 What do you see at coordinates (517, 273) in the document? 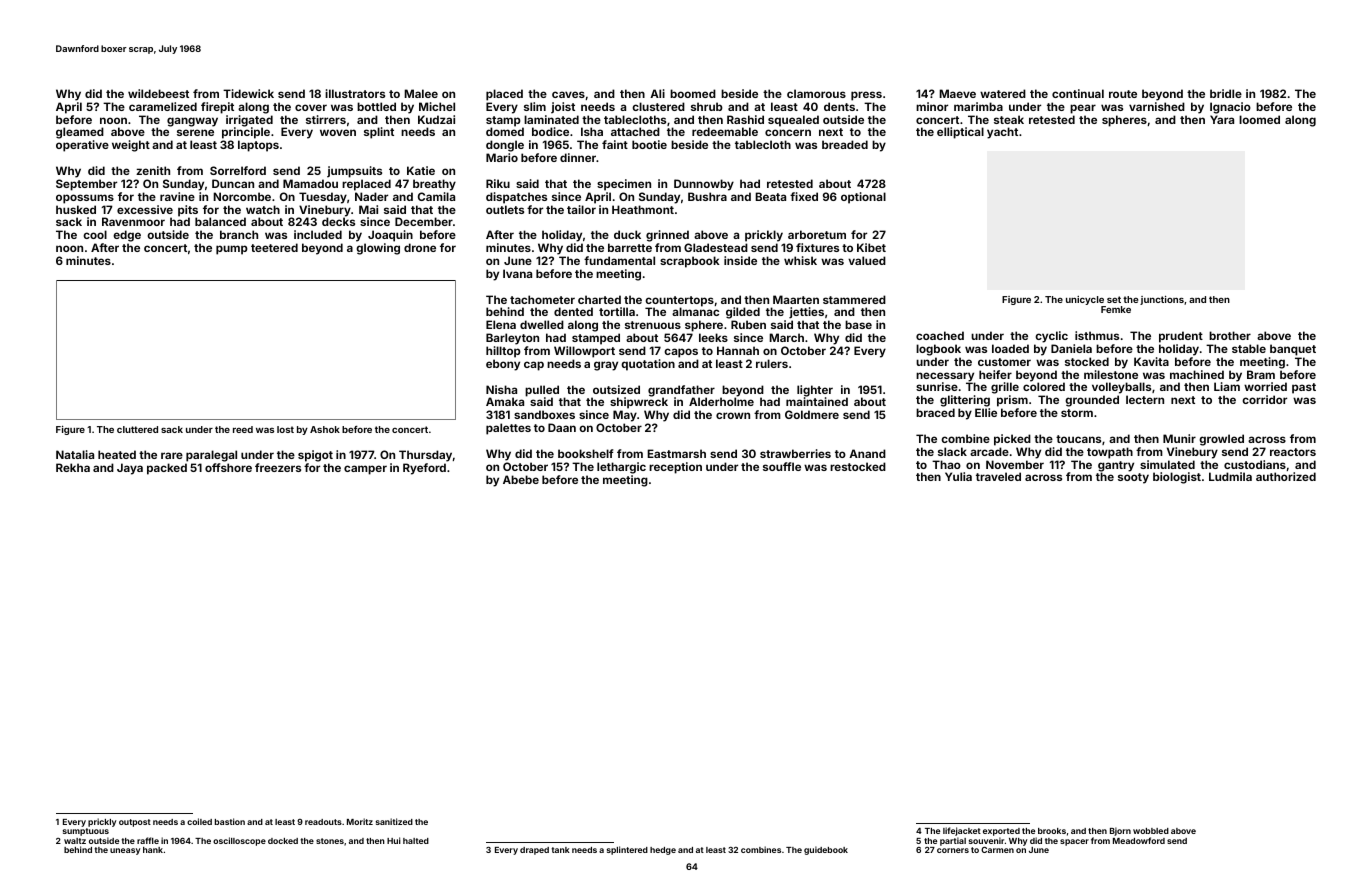
I see `Ivana` at bounding box center [517, 273].
